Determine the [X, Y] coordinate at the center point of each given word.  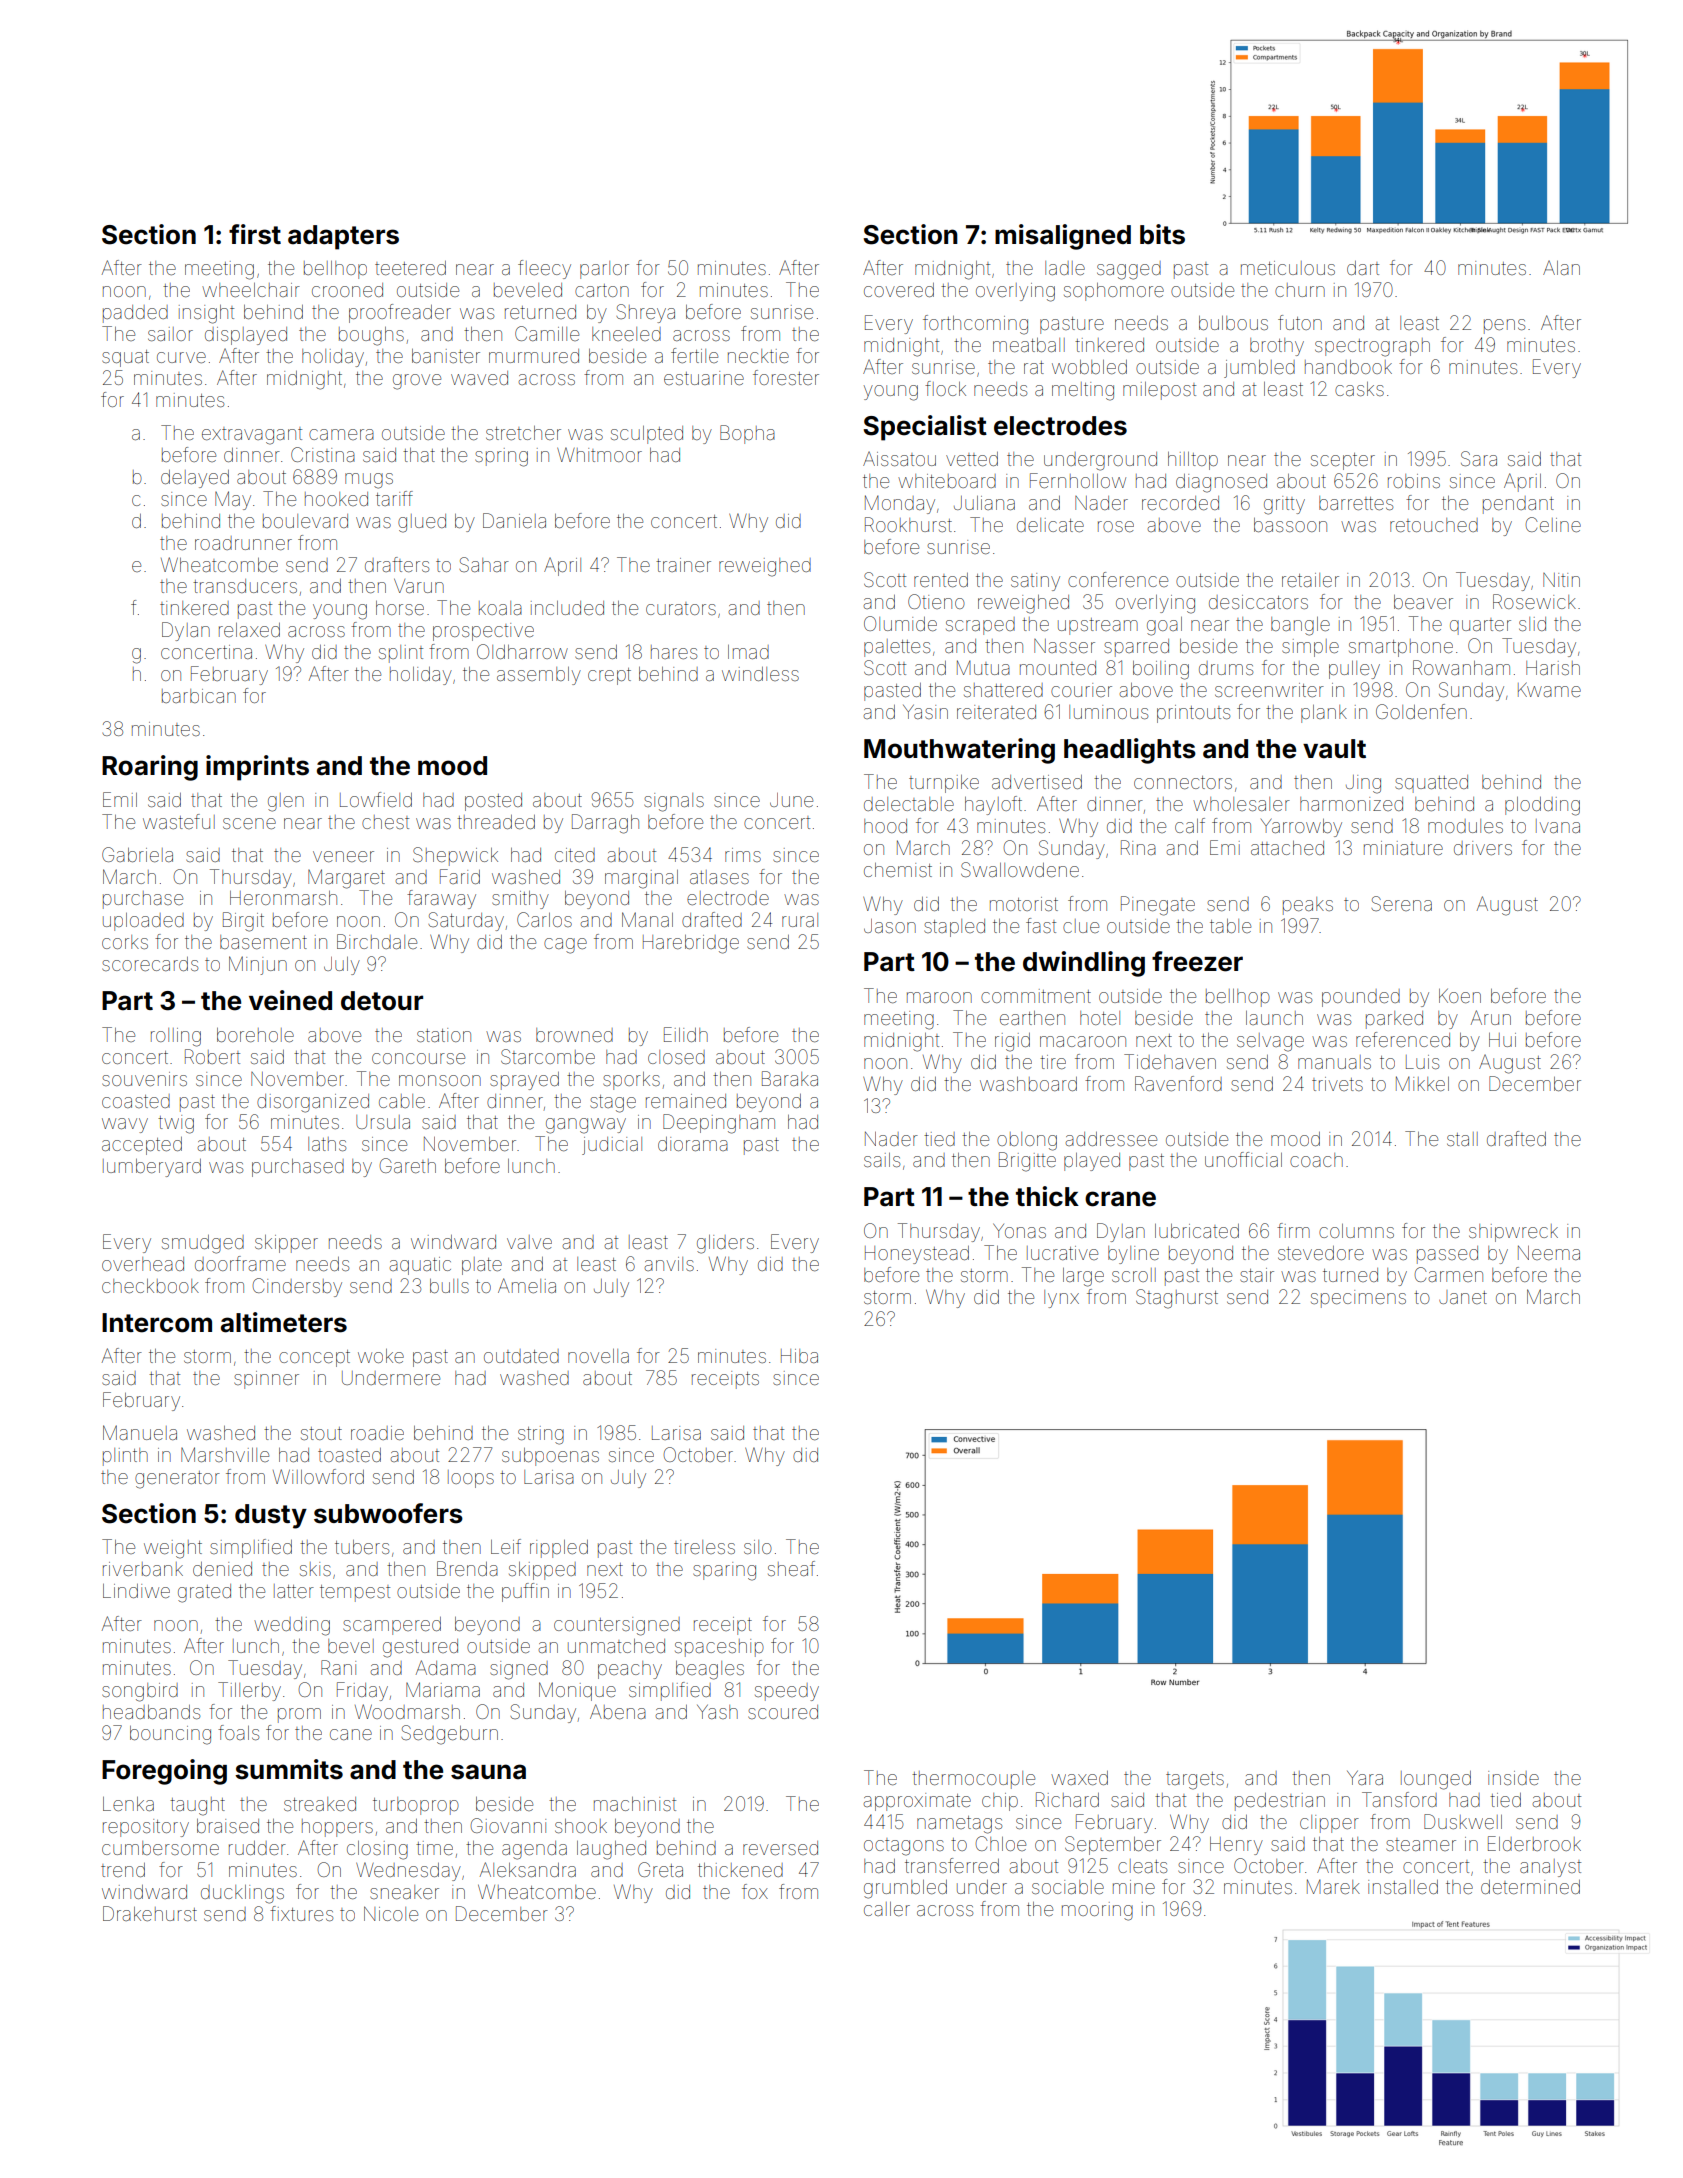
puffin [525, 1592]
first [255, 234]
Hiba [799, 1356]
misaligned [1063, 237]
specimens [1358, 1299]
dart [1363, 268]
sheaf [791, 1568]
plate [482, 1266]
